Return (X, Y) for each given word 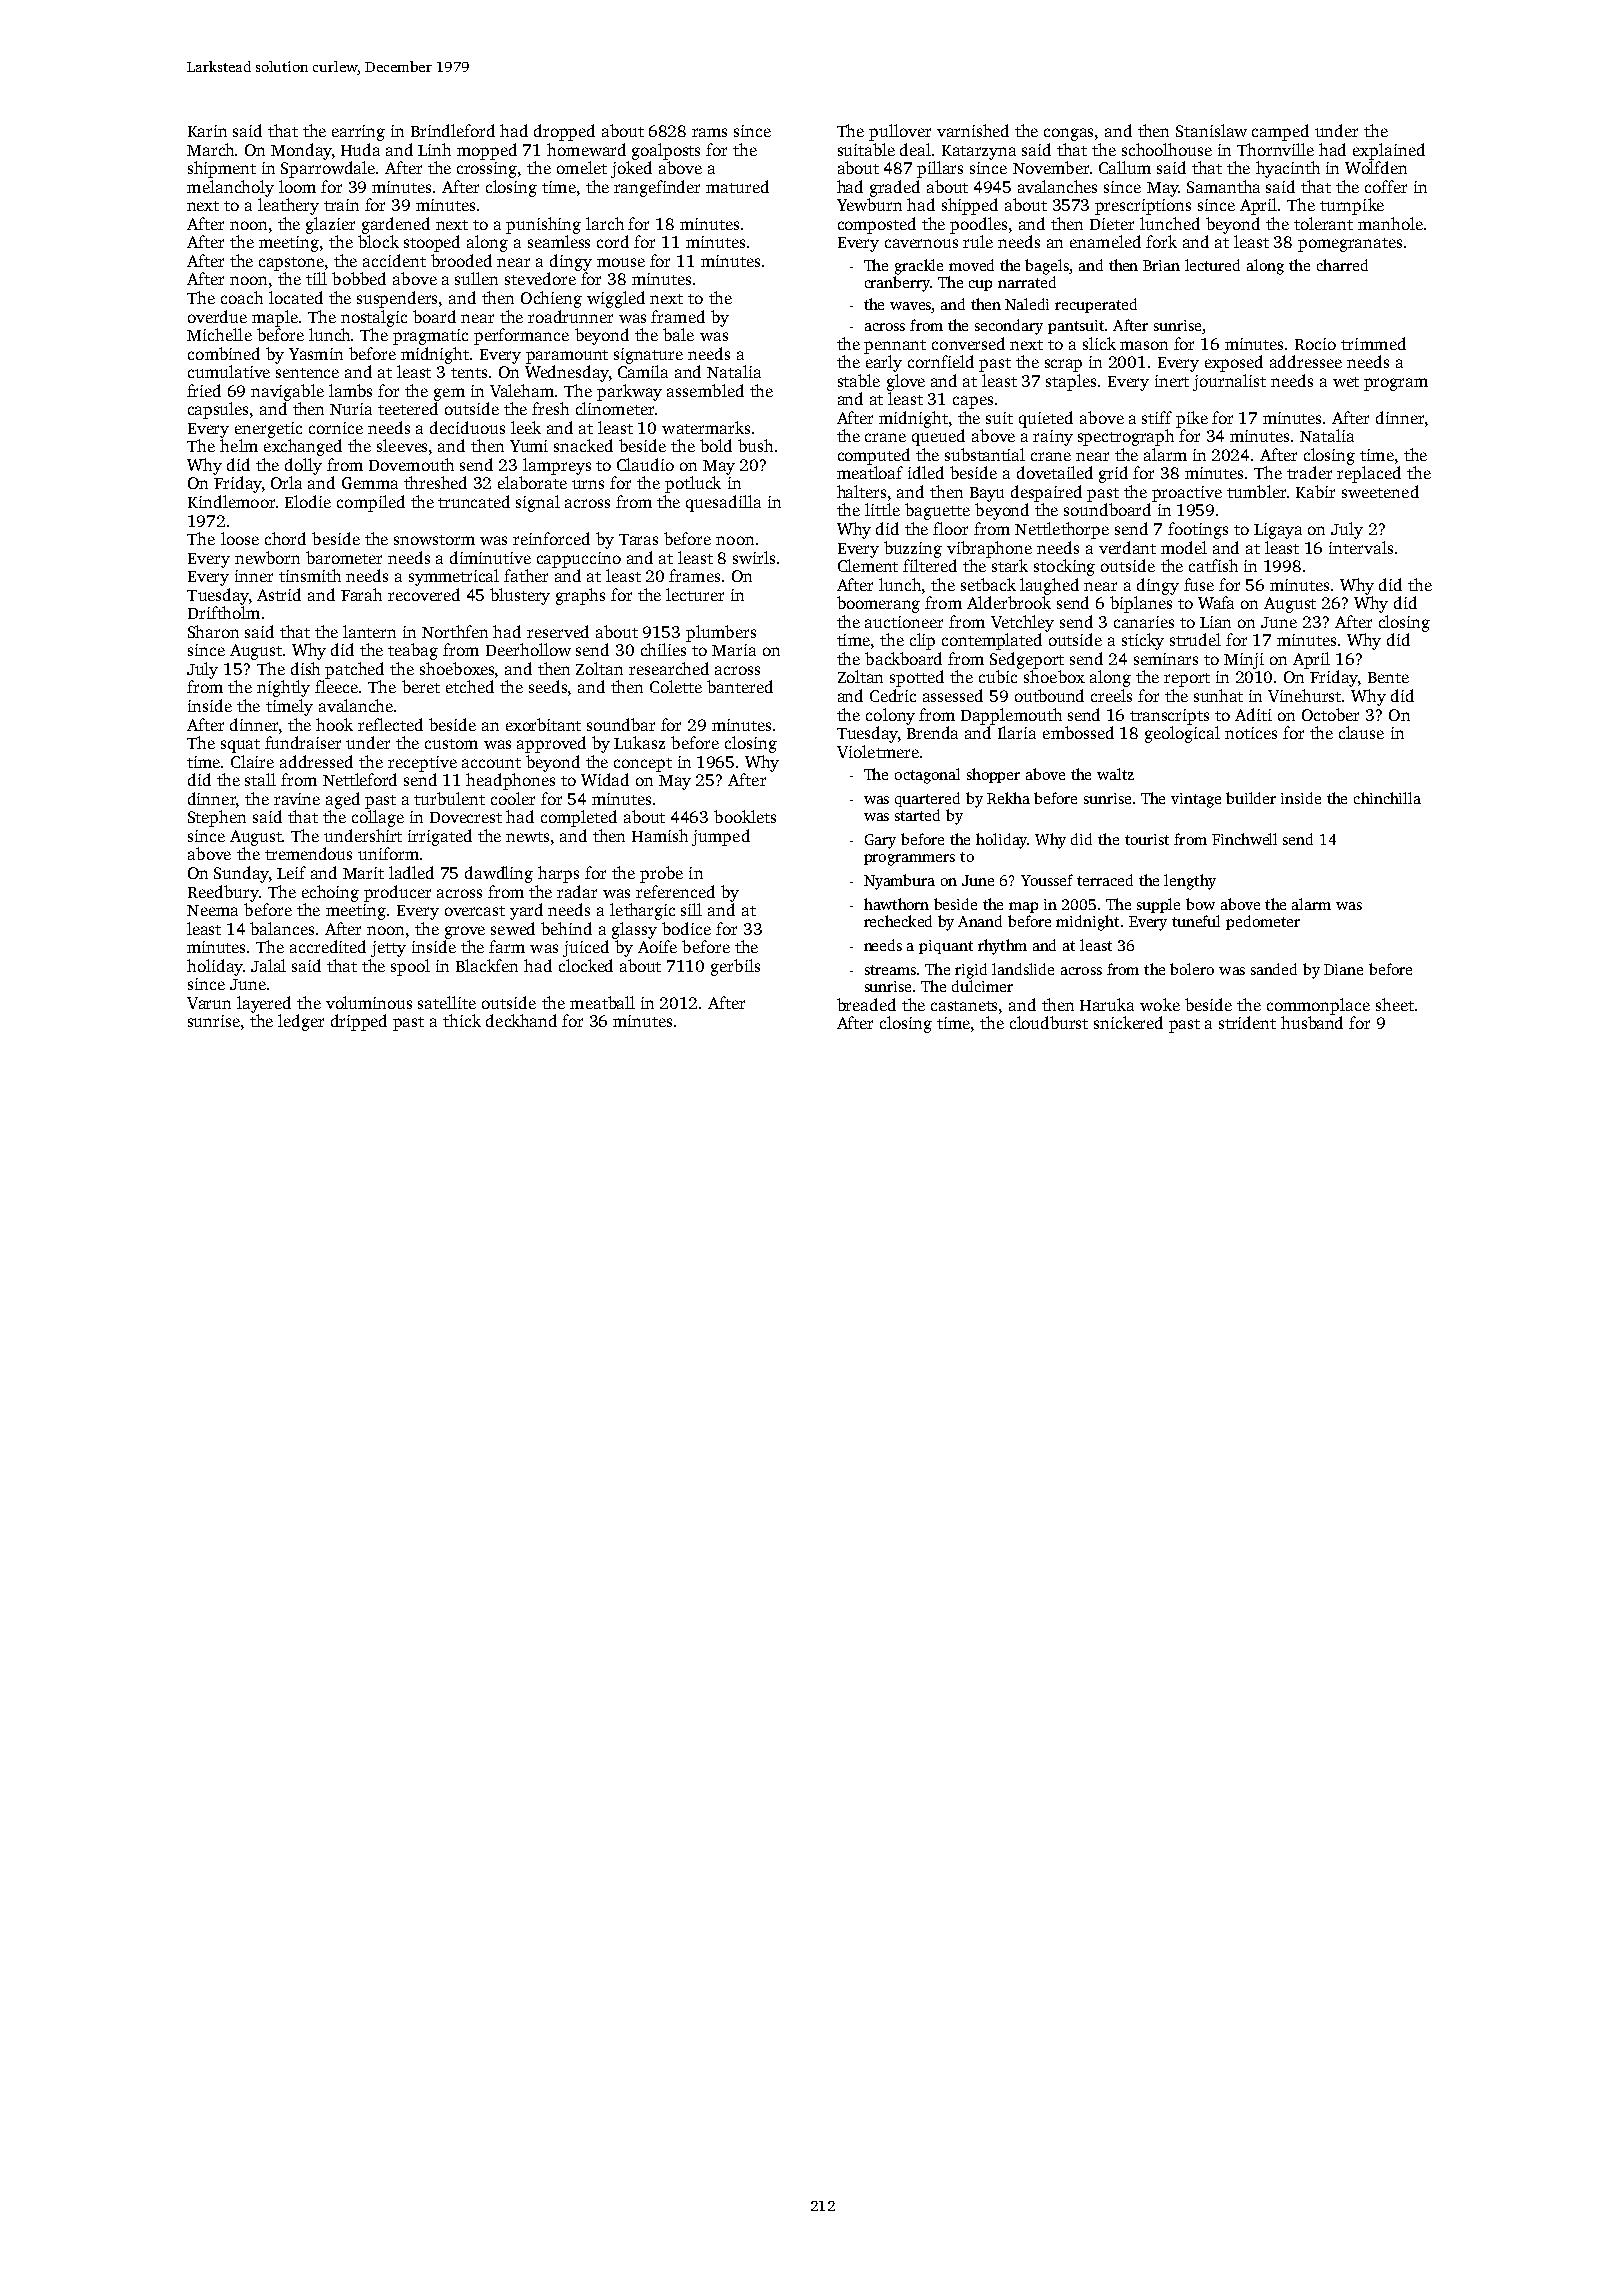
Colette (676, 686)
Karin (207, 131)
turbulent (449, 798)
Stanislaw (1211, 130)
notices (1251, 733)
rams (709, 132)
